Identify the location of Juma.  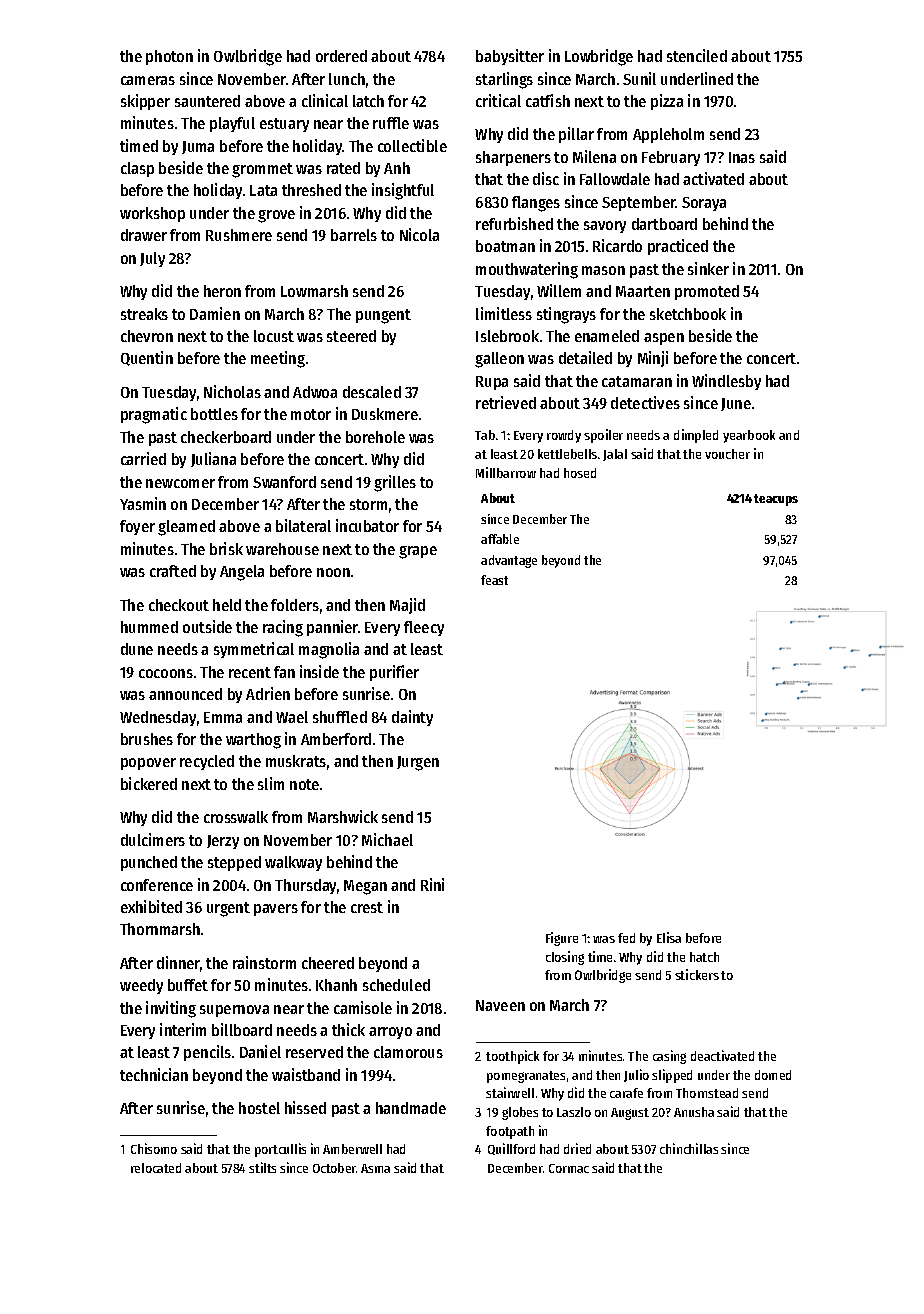
(198, 147).
